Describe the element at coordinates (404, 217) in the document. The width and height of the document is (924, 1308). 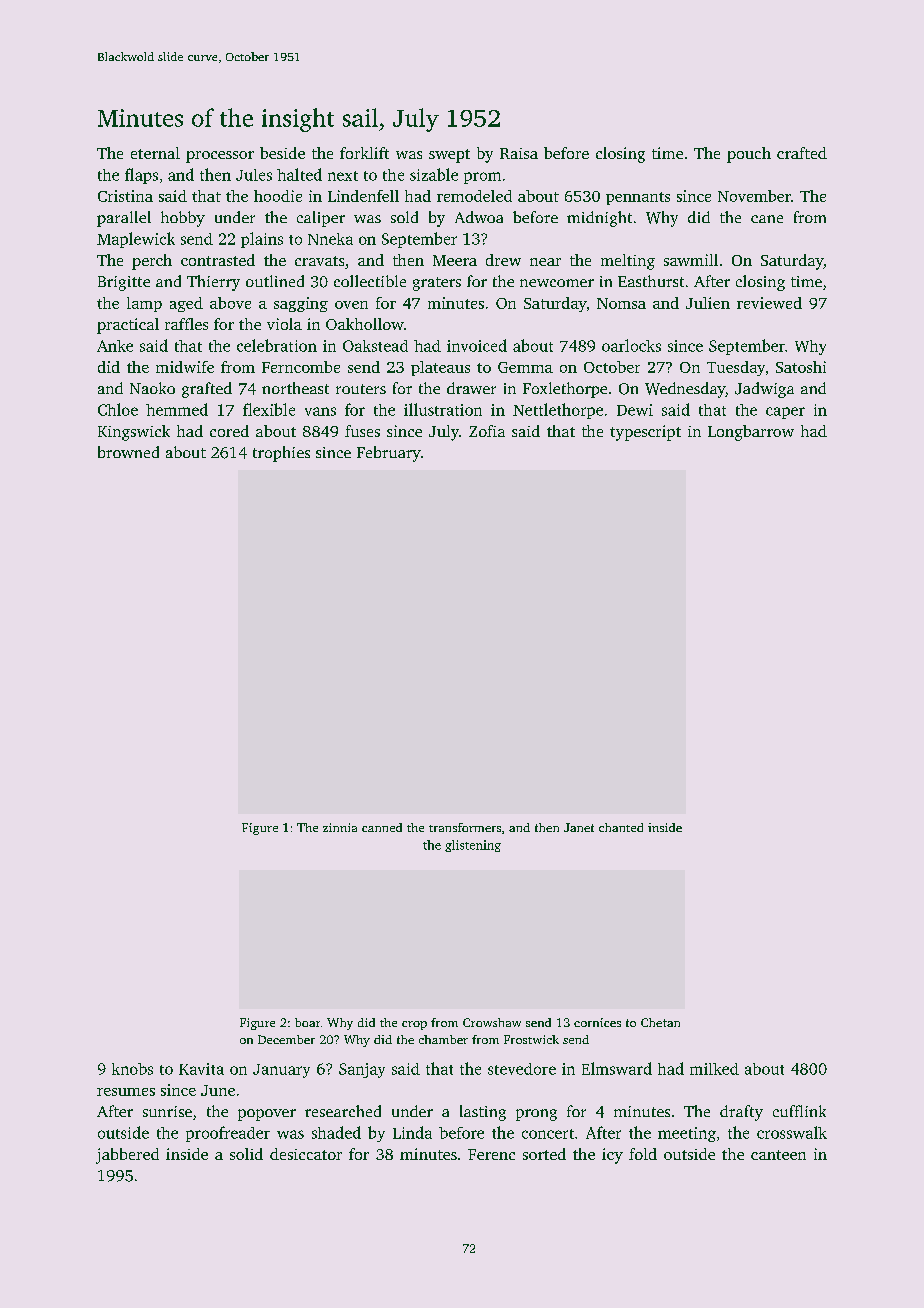
I see `sold` at that location.
